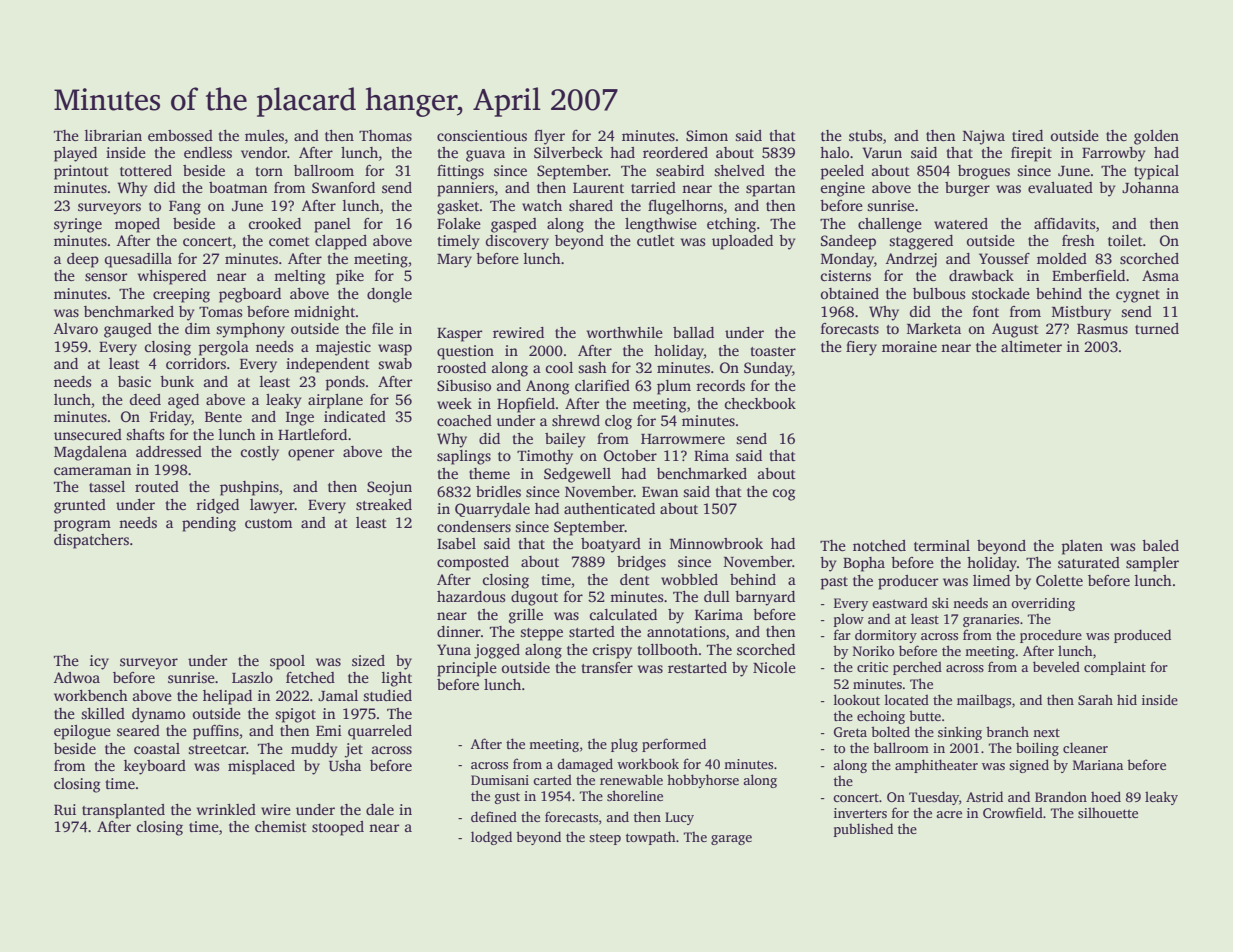 This image has width=1233, height=952. Describe the element at coordinates (281, 826) in the image. I see `chemist` at that location.
